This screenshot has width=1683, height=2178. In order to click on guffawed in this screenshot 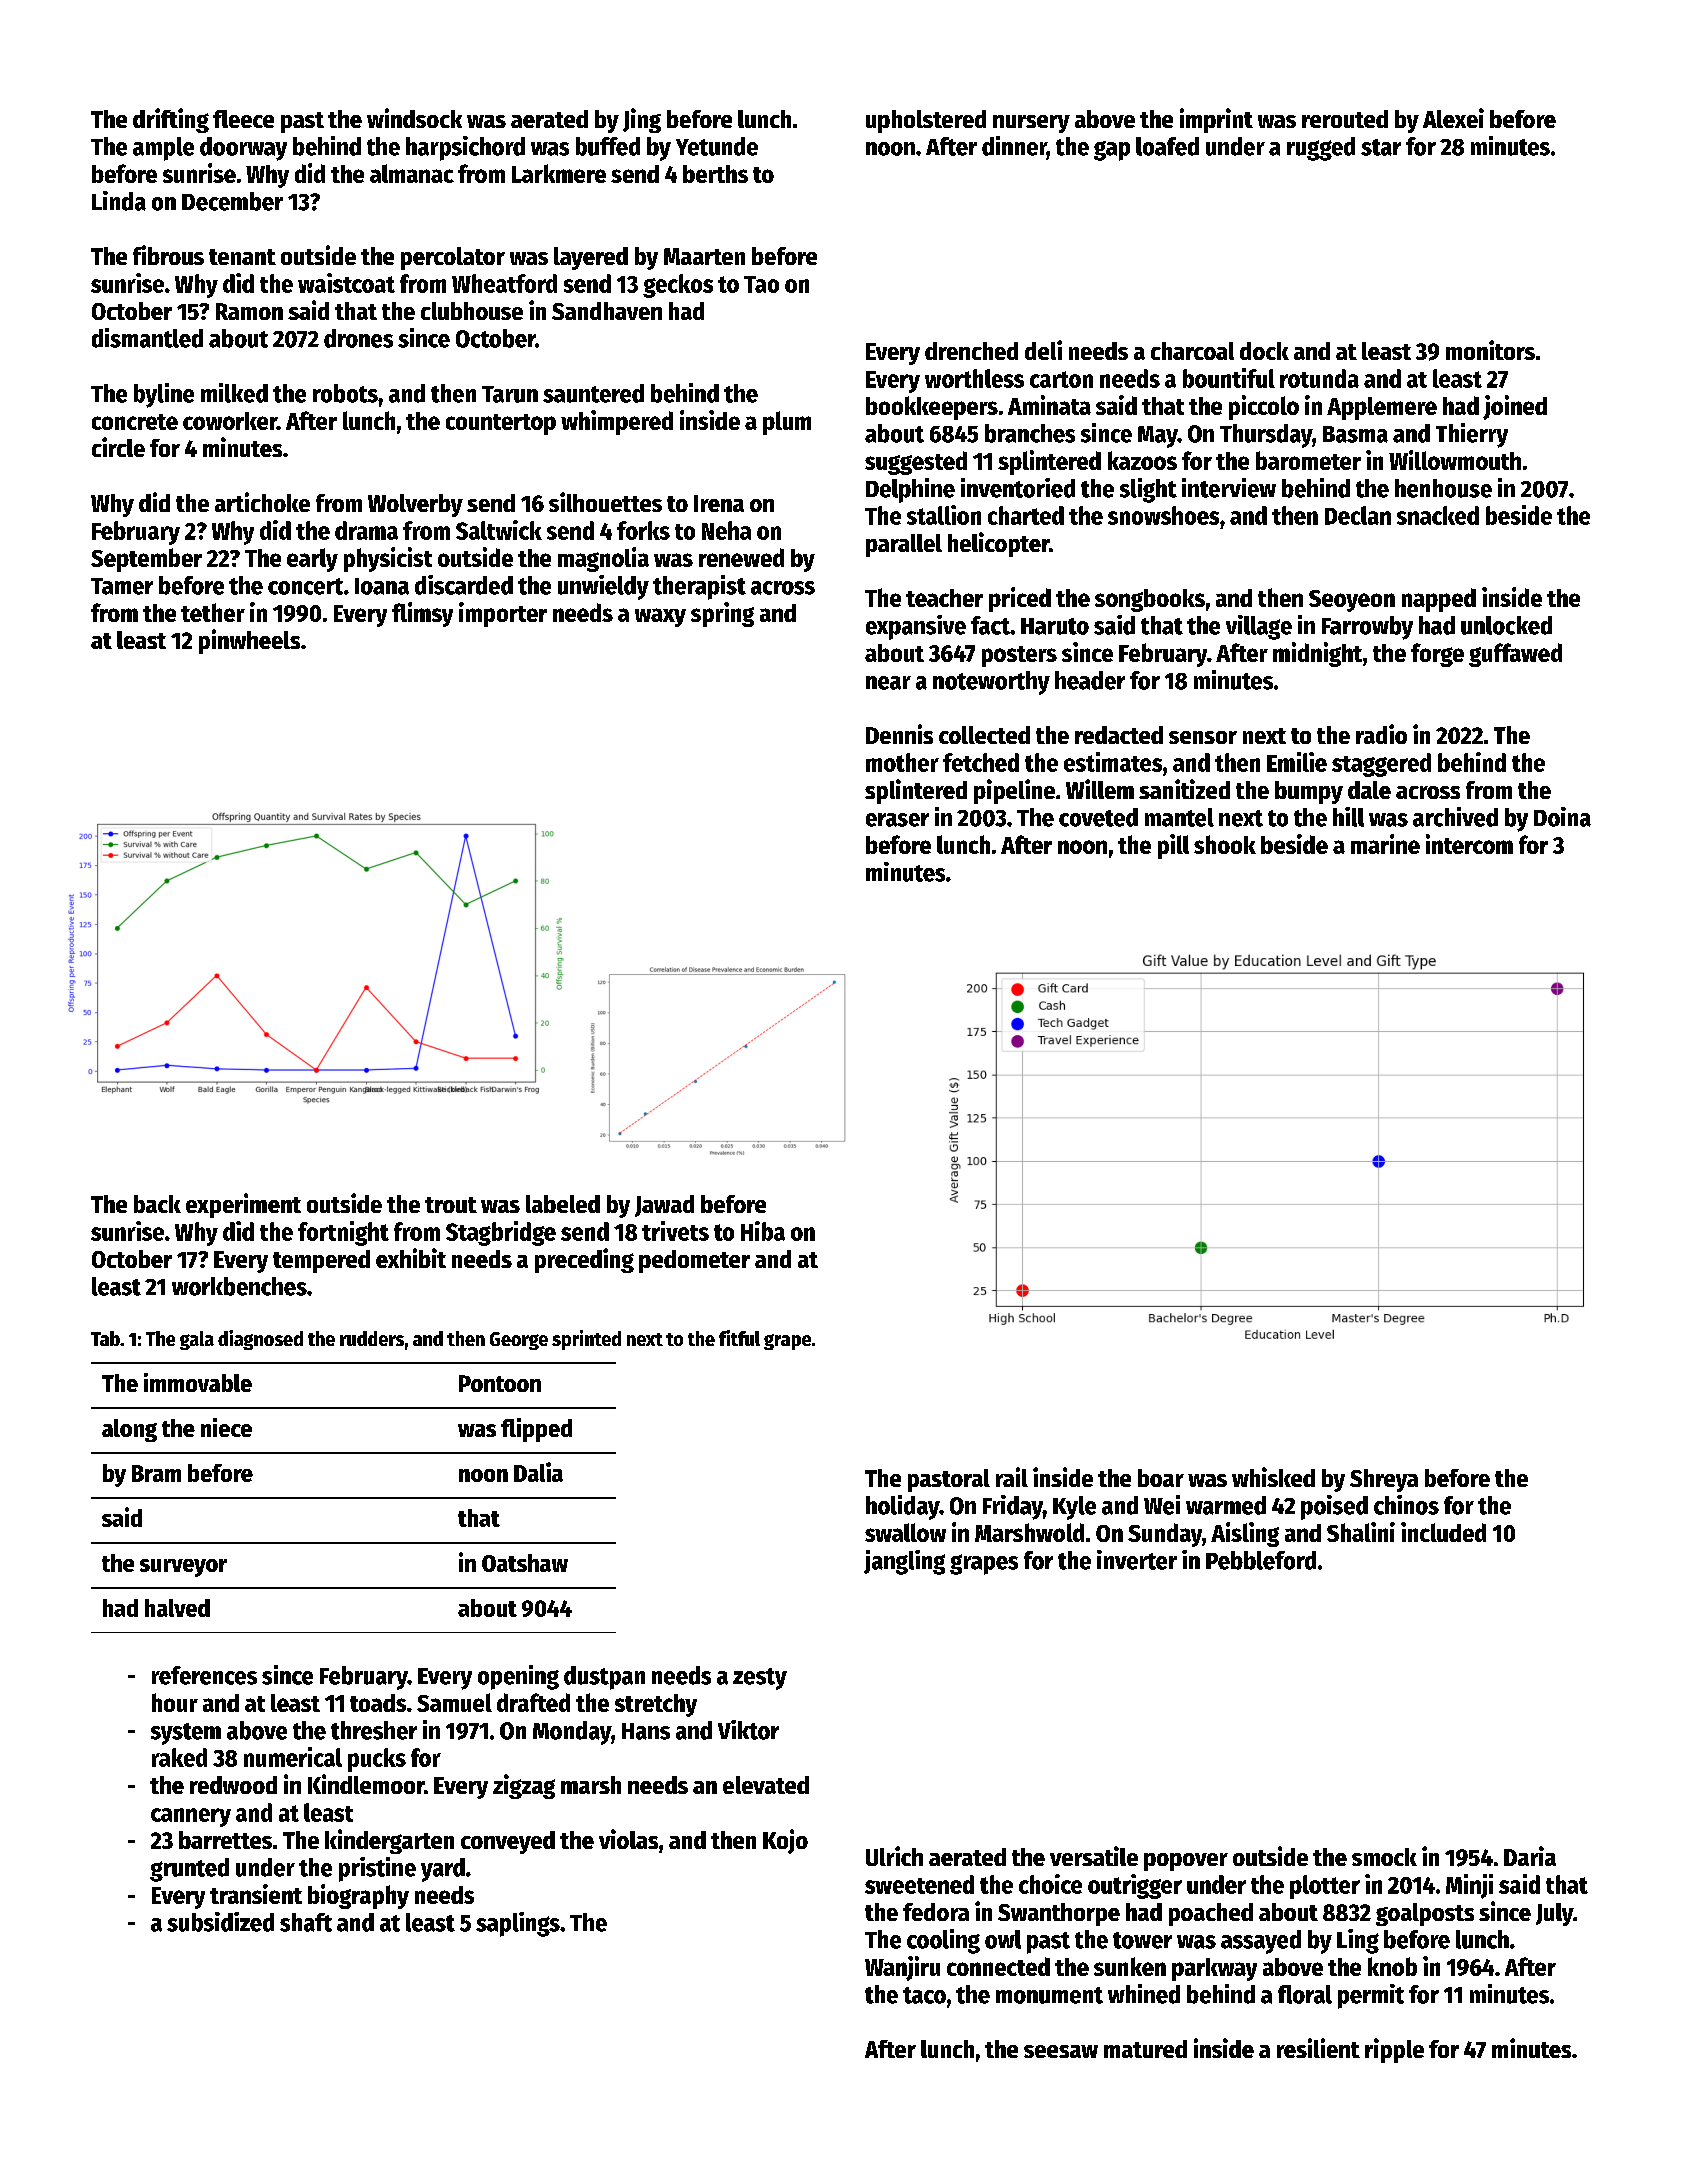, I will do `click(1515, 655)`.
